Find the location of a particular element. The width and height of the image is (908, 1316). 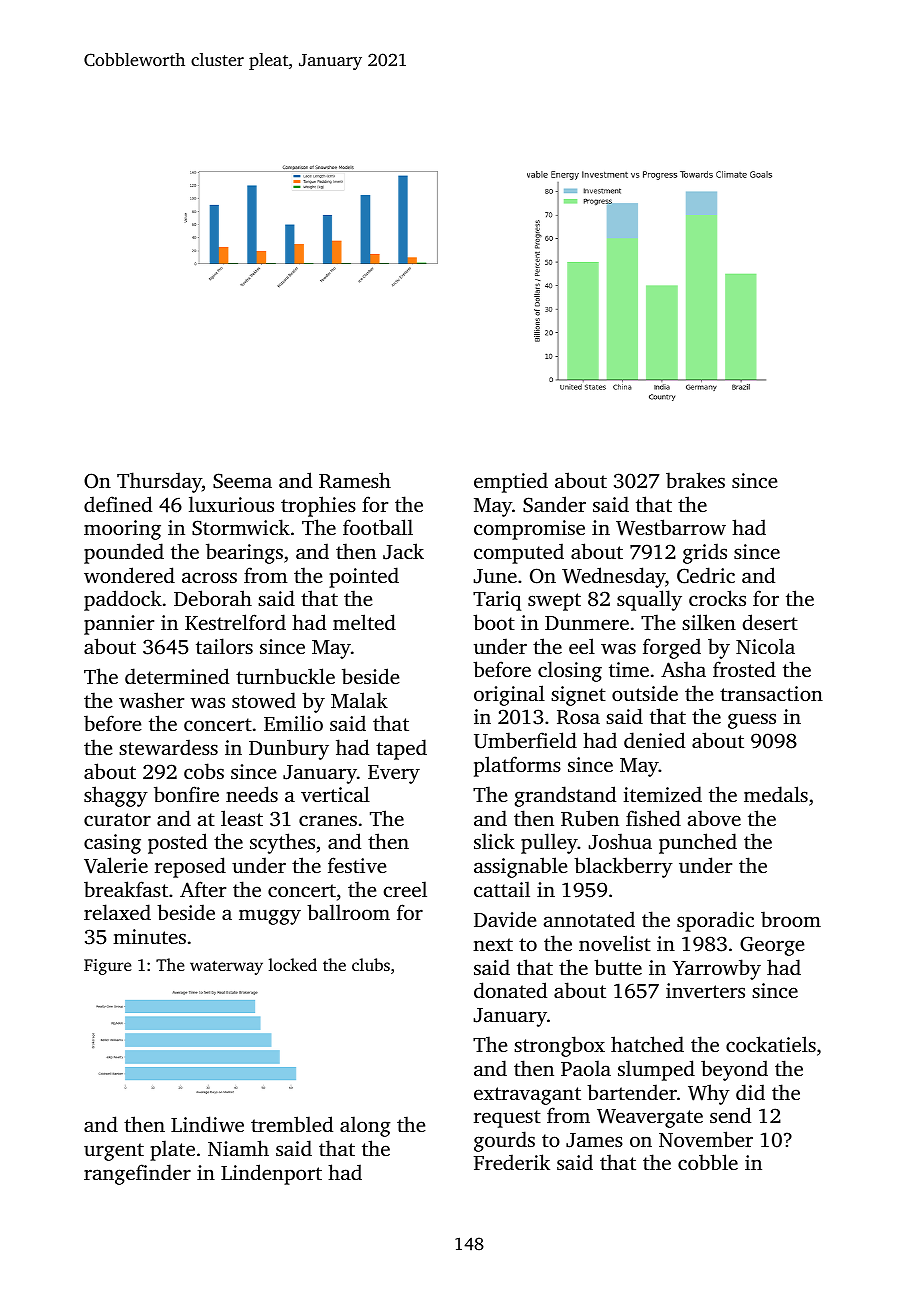

Lindiwe is located at coordinates (207, 1124).
